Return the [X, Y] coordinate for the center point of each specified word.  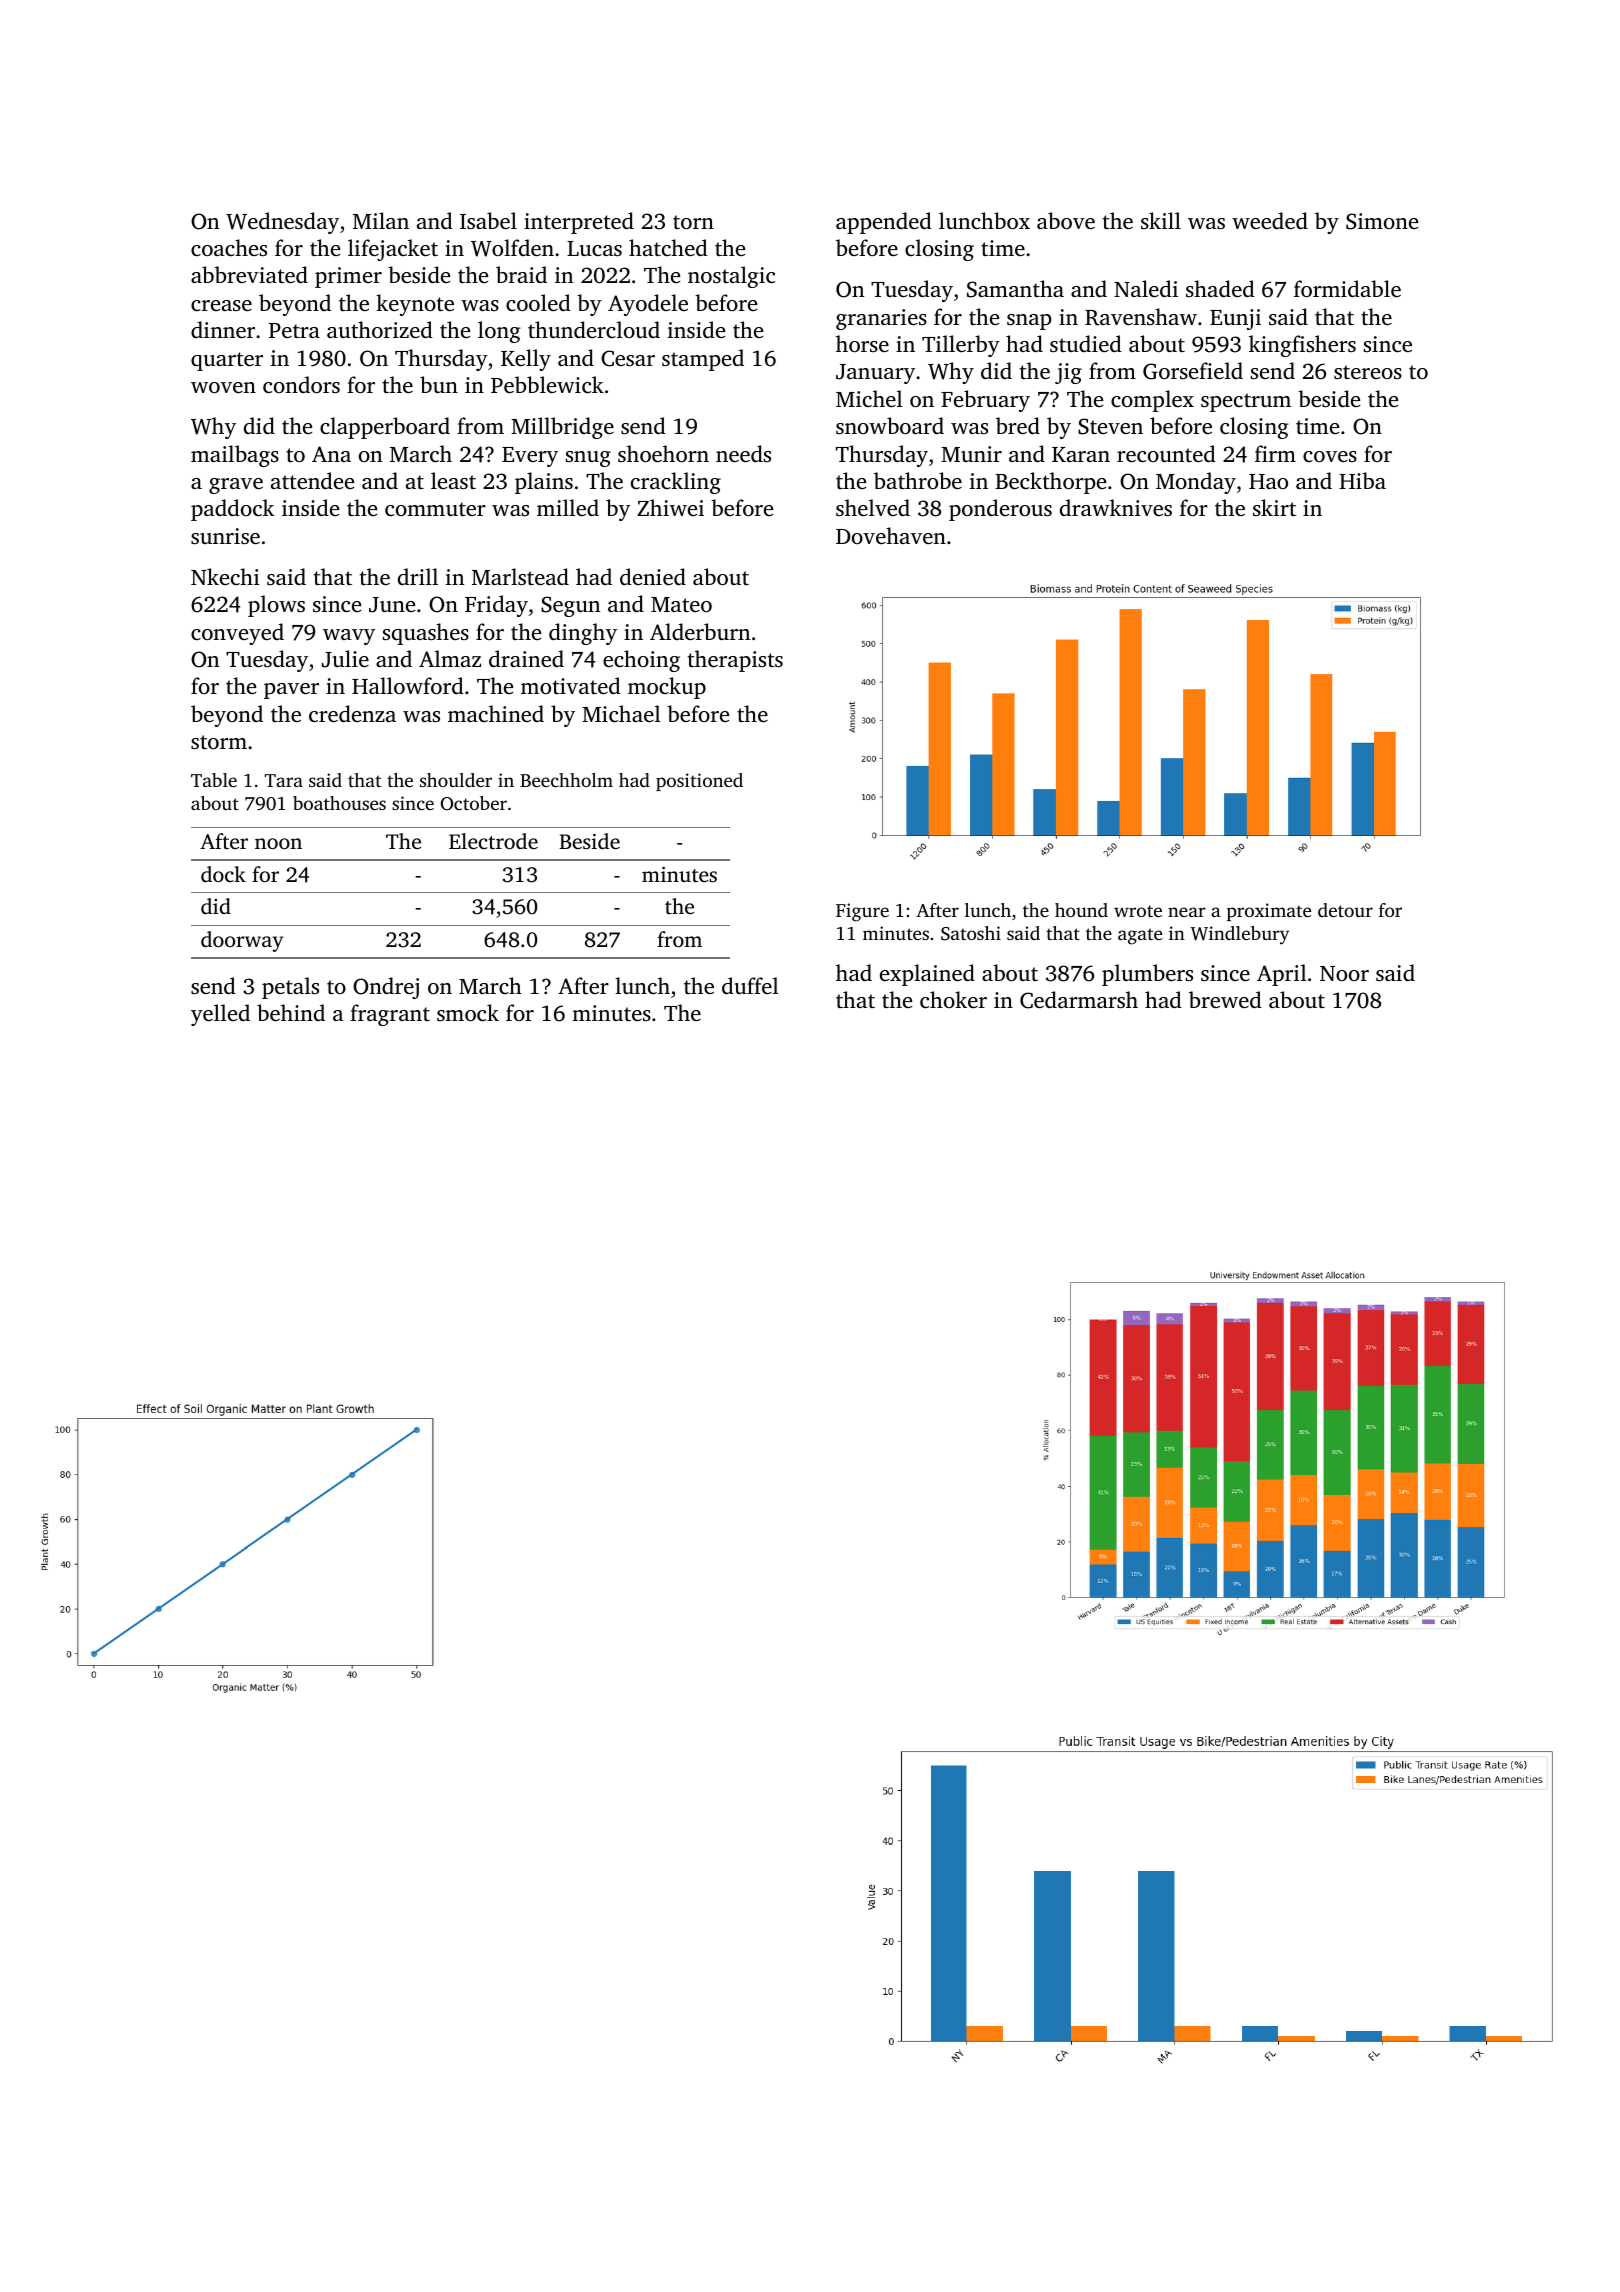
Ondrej [386, 988]
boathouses [339, 803]
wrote [1138, 911]
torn [693, 222]
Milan [381, 220]
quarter [227, 361]
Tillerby [961, 346]
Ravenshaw [1141, 317]
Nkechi [225, 576]
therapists [735, 661]
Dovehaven [891, 535]
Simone [1382, 221]
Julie [345, 659]
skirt [1274, 507]
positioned [699, 782]
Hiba [1362, 480]
